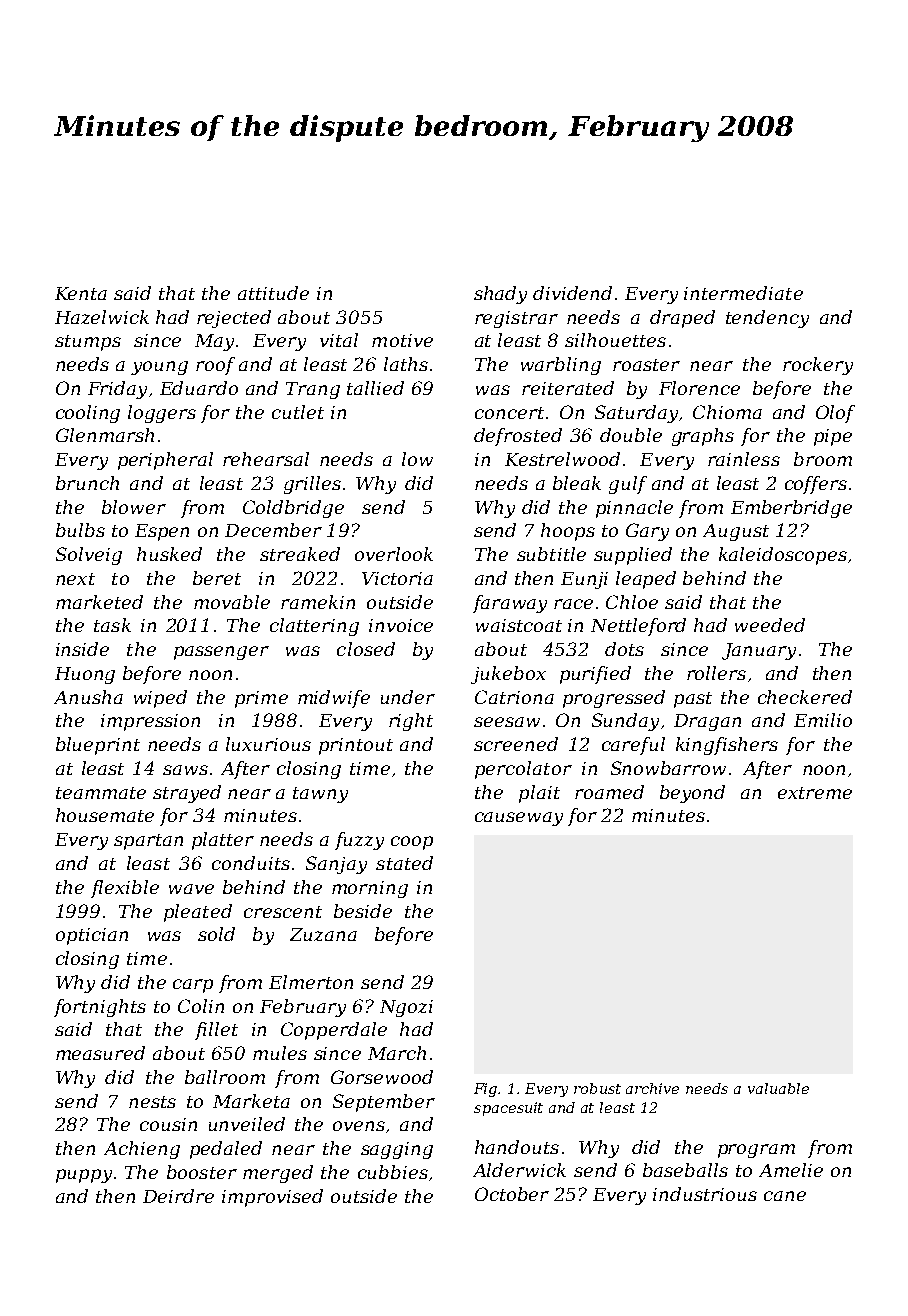  Describe the element at coordinates (81, 293) in the screenshot. I see `Kenta` at that location.
